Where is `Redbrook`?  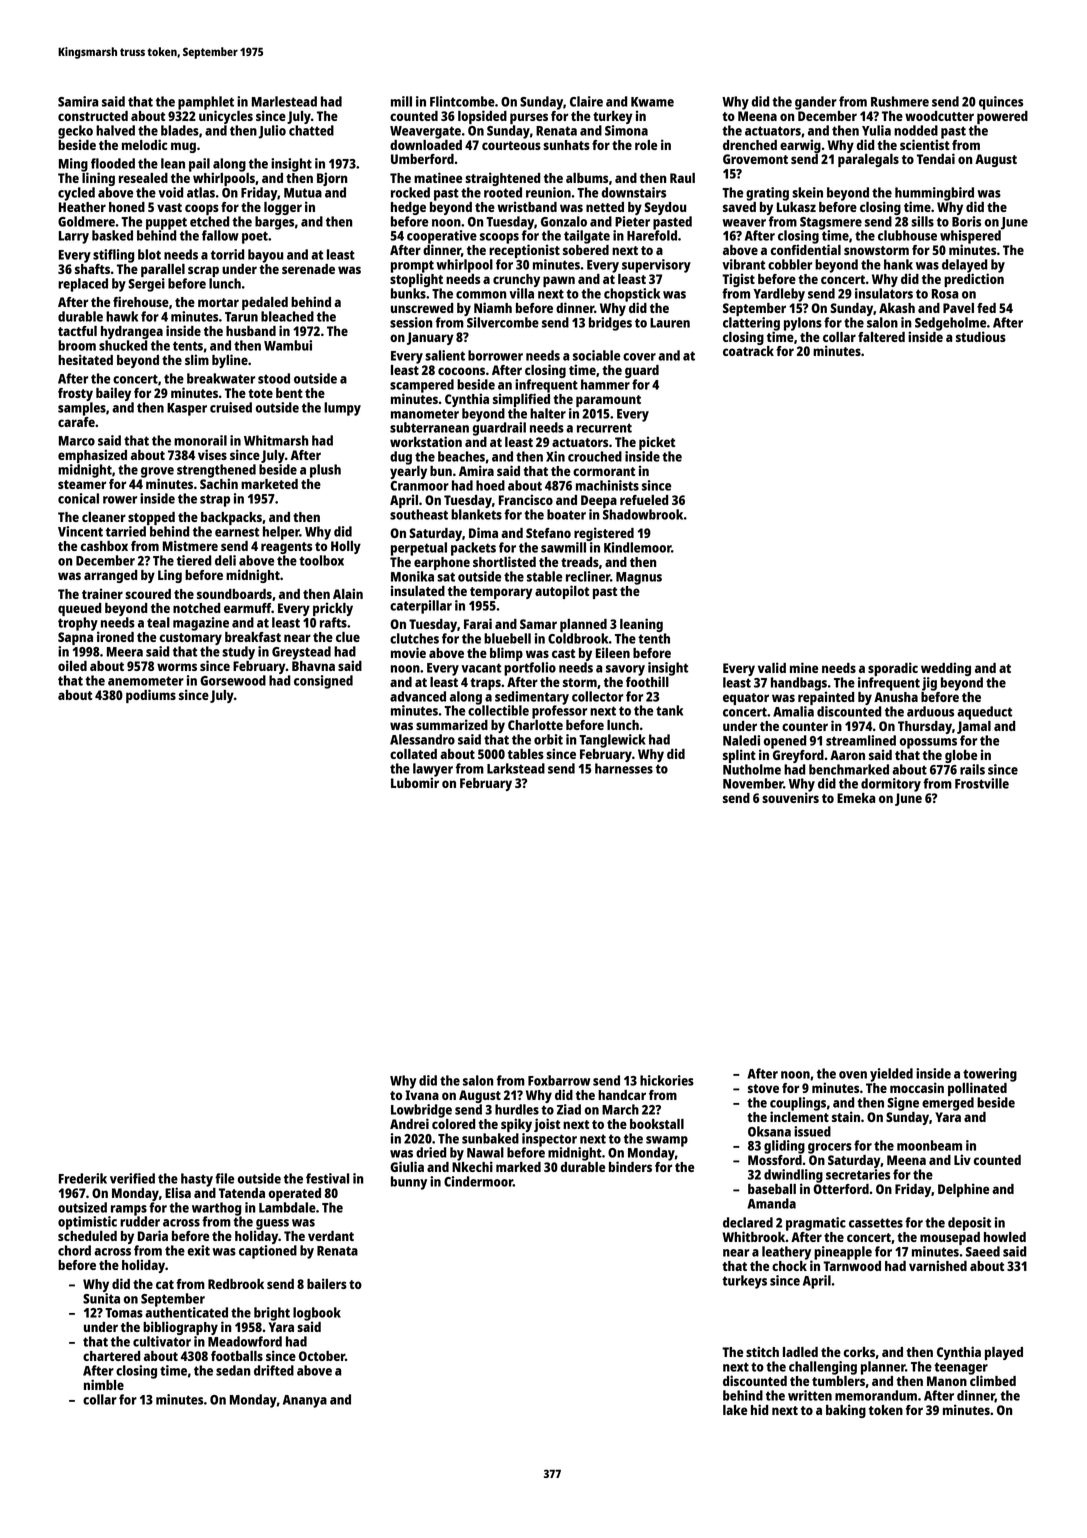
Redbrook is located at coordinates (236, 1284).
